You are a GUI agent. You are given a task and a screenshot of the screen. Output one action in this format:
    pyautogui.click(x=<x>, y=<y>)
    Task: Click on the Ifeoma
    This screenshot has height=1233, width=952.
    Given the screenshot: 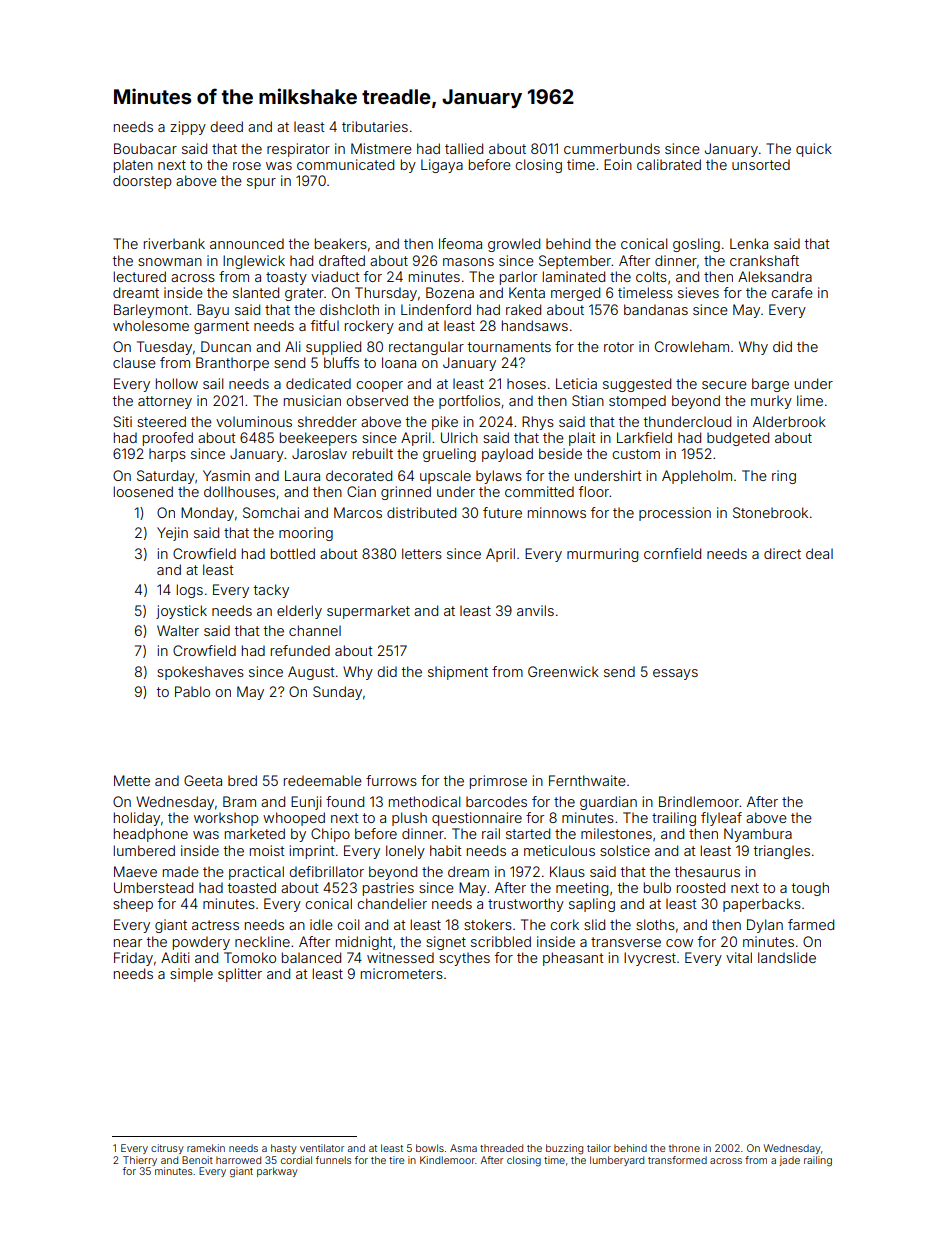 What is the action you would take?
    pyautogui.click(x=460, y=243)
